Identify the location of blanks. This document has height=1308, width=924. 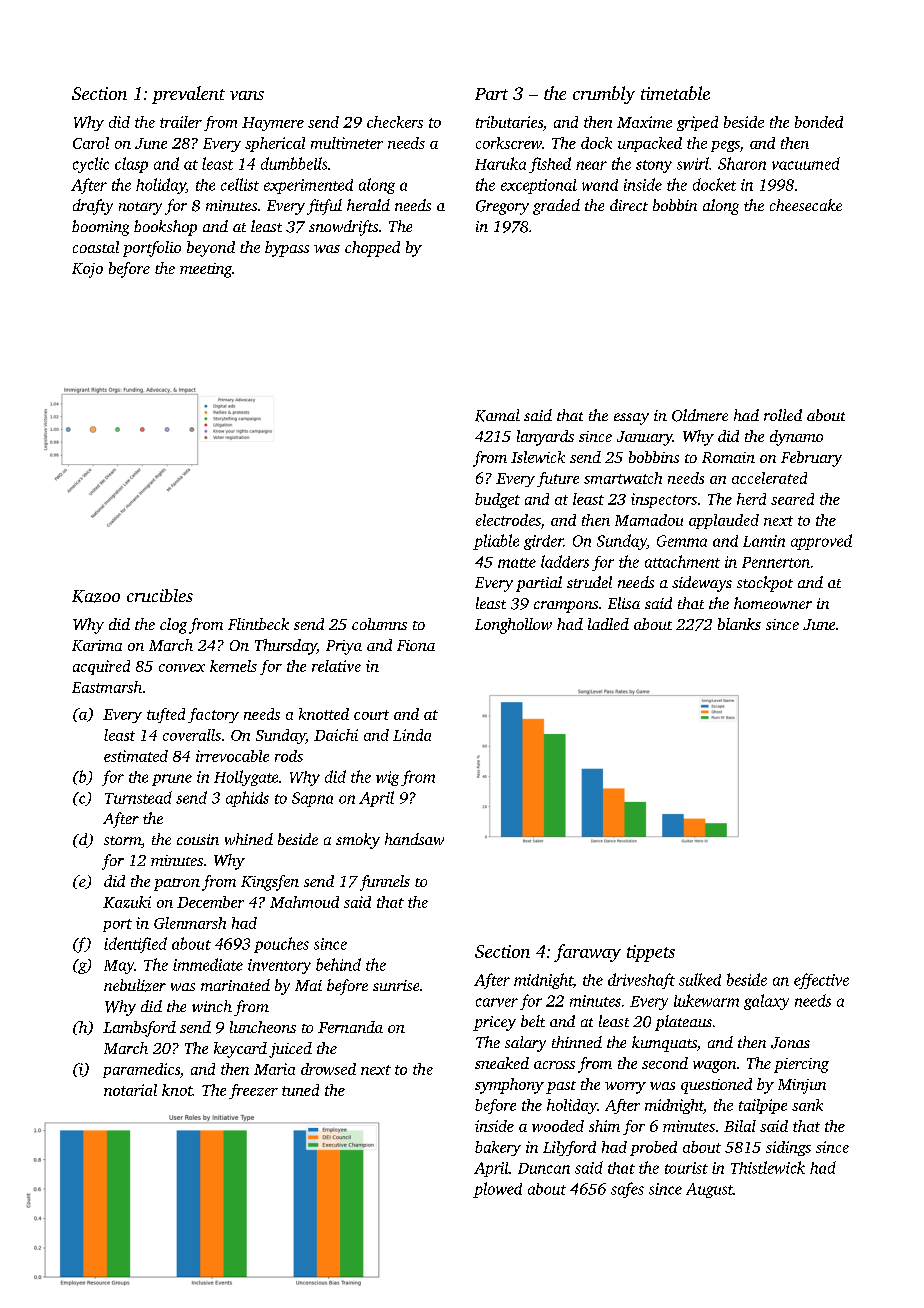
(739, 624).
